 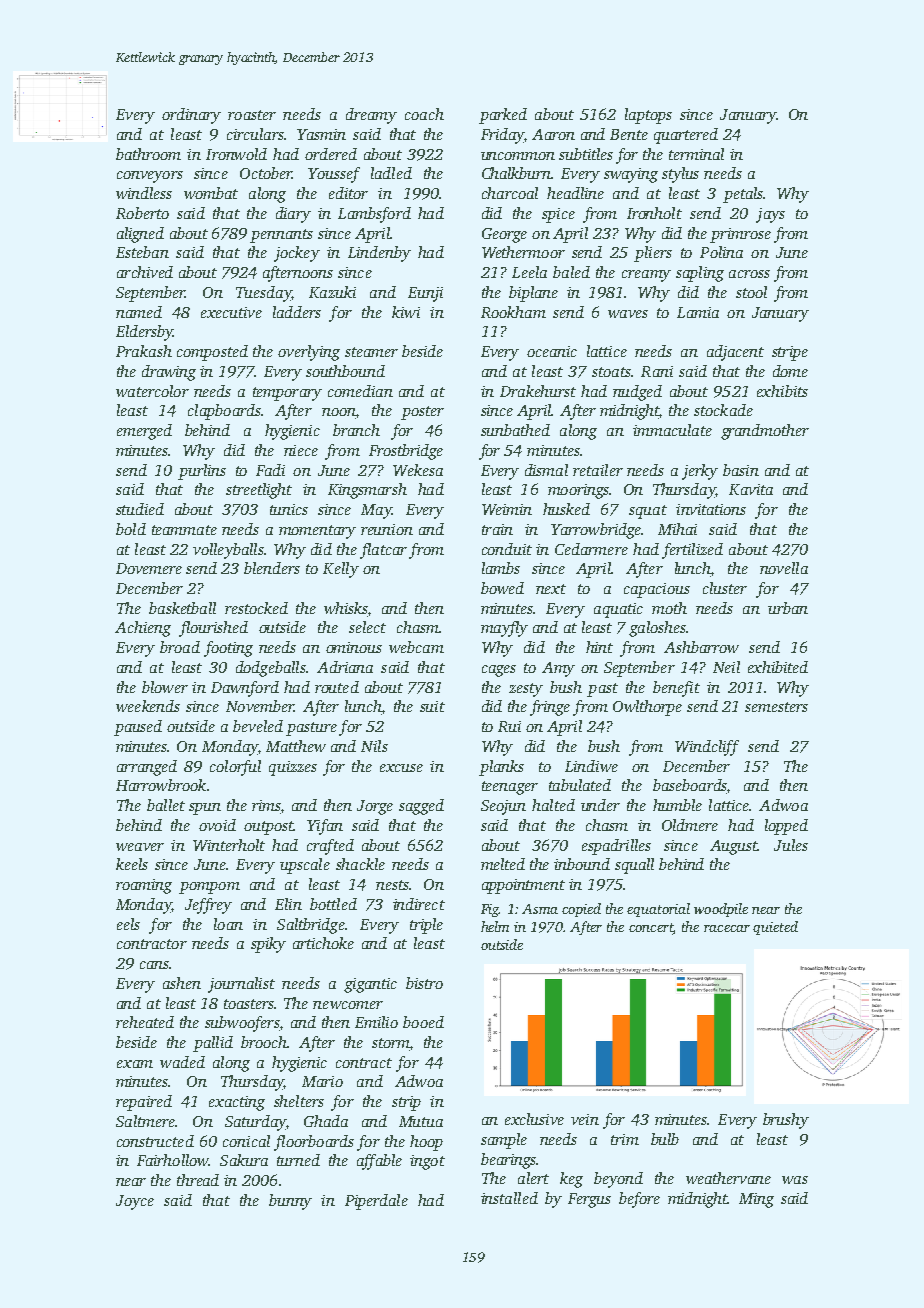 I want to click on immaculate, so click(x=672, y=430).
